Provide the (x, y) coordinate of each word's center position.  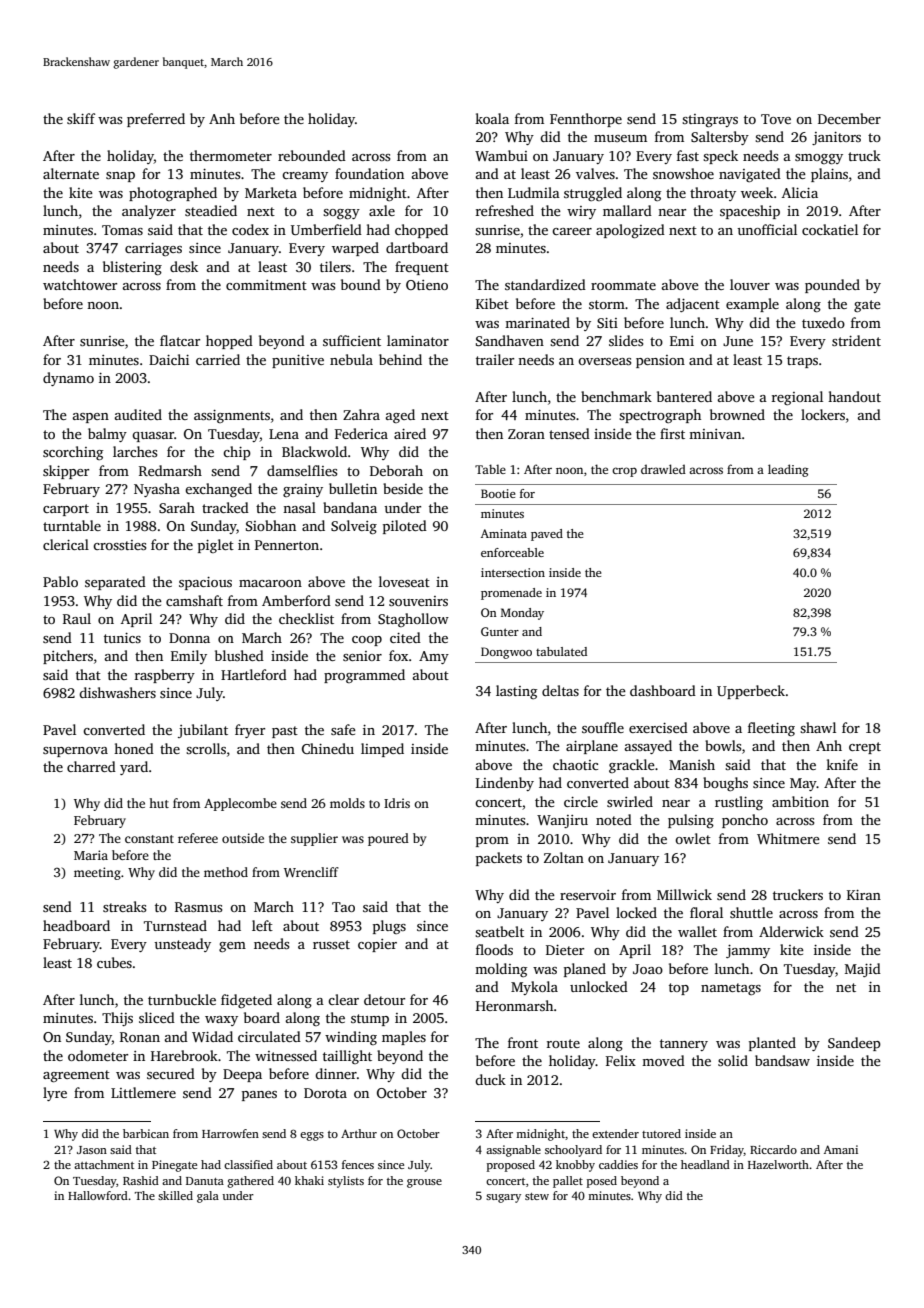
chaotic (575, 764)
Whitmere (788, 838)
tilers (335, 266)
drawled (663, 469)
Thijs (117, 1019)
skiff (81, 118)
